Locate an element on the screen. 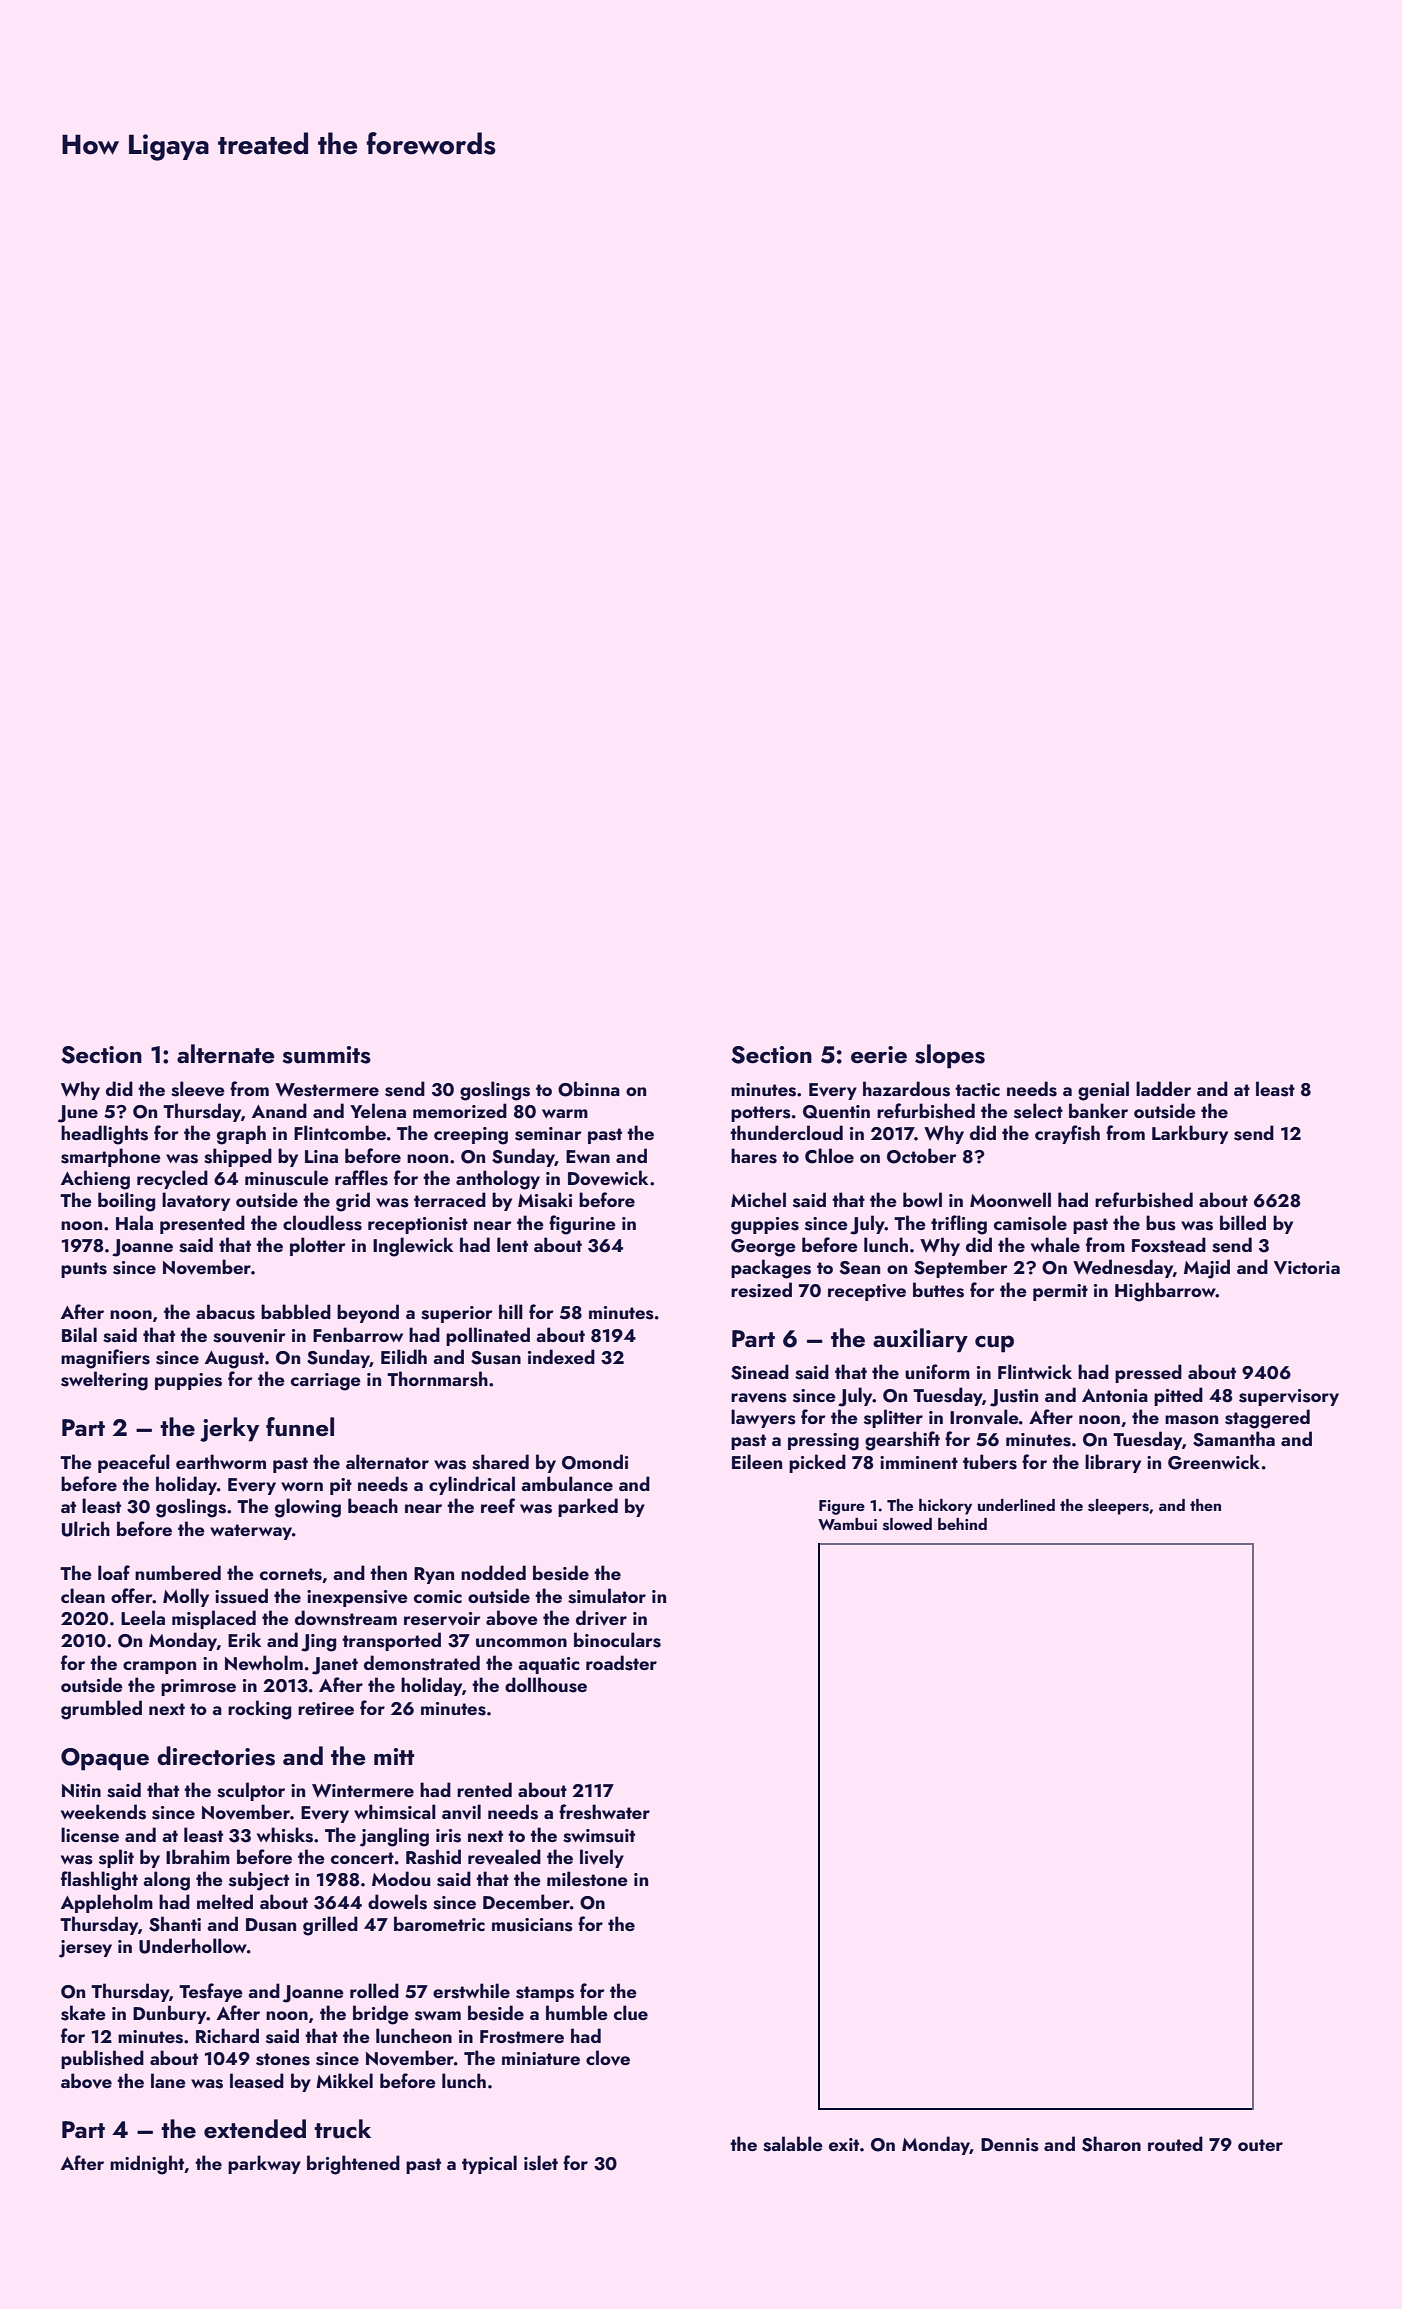  imminent is located at coordinates (919, 1462).
